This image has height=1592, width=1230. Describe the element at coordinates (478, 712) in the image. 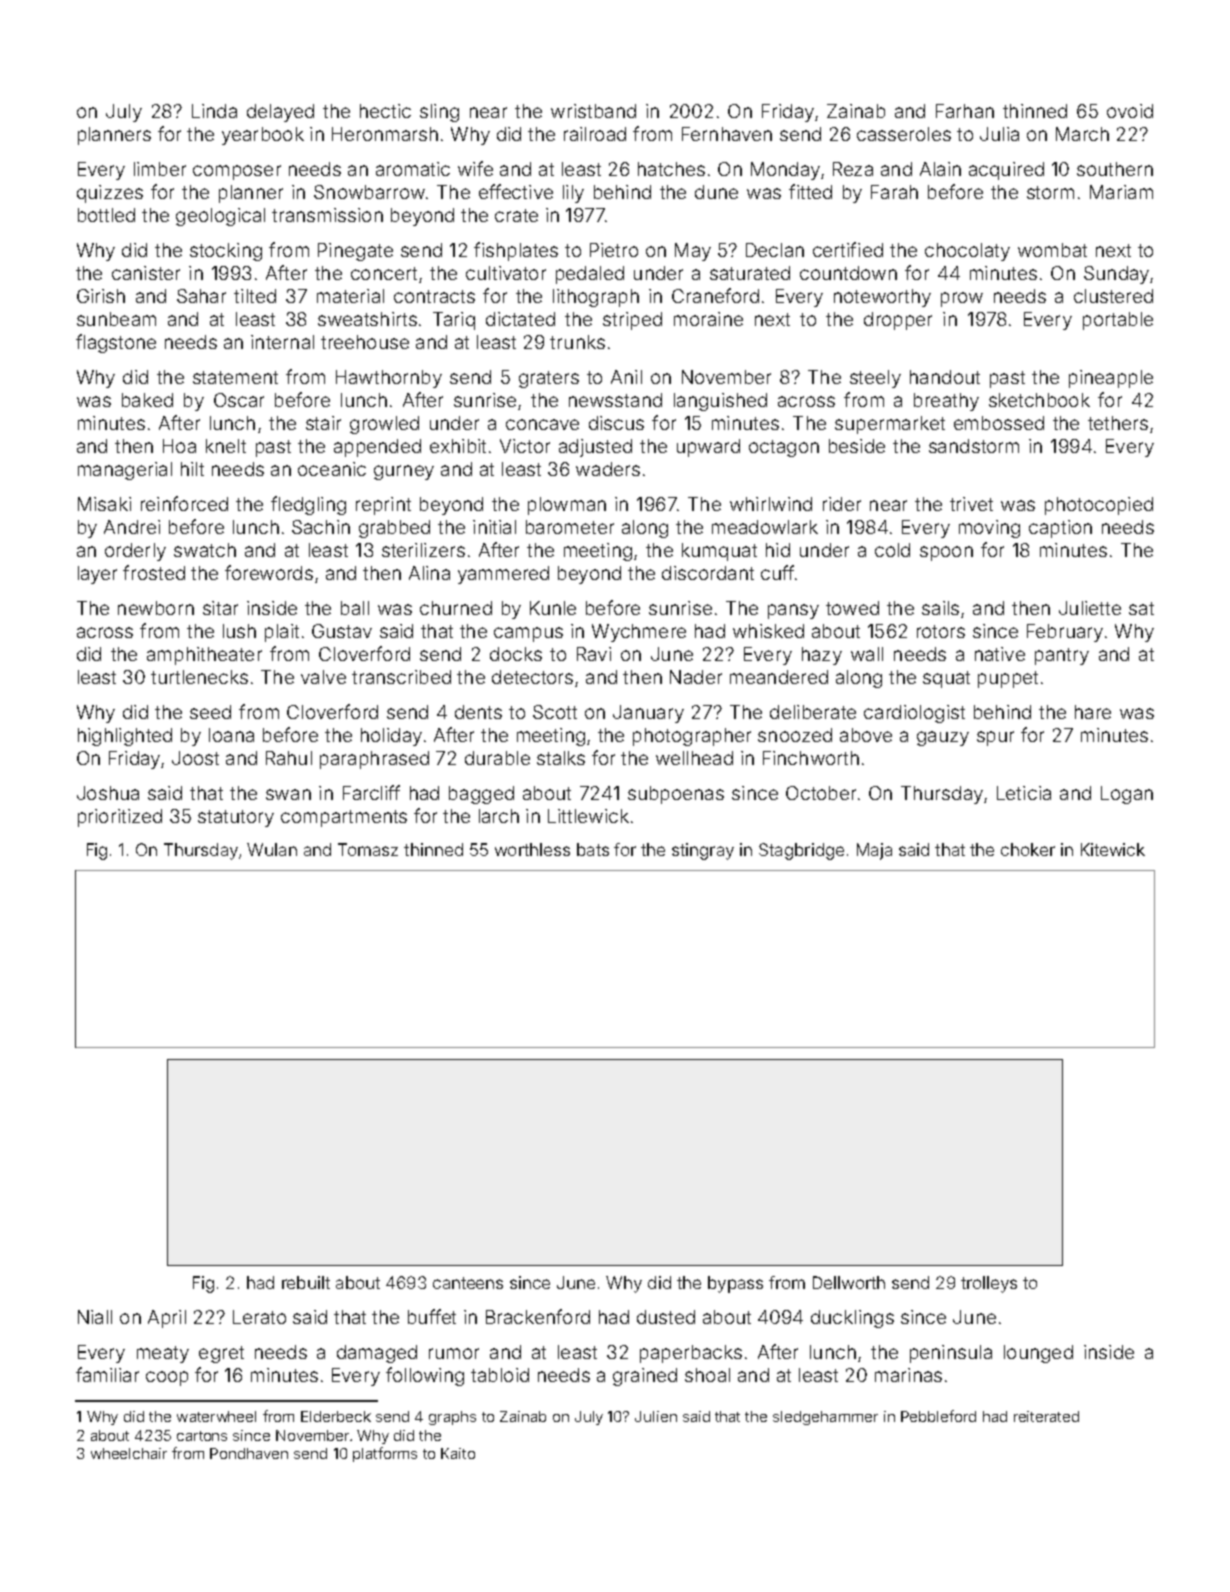

I see `dents` at that location.
